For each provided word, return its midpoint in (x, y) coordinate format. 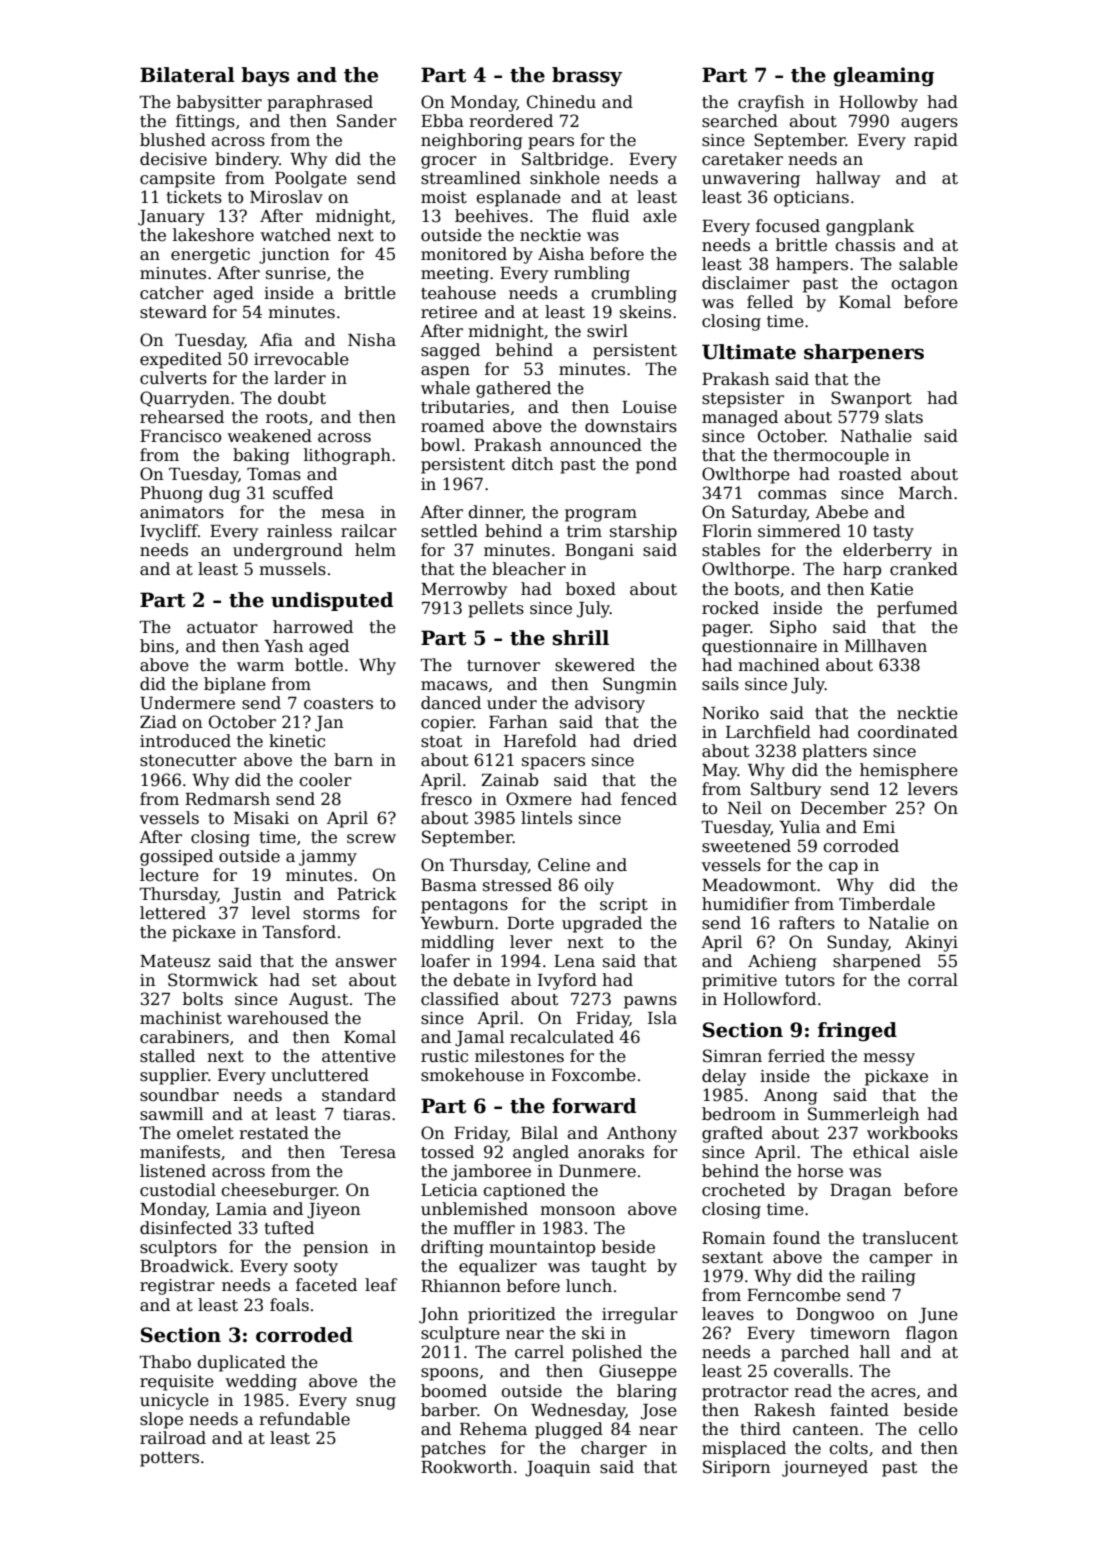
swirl (607, 330)
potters (169, 1459)
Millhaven (886, 646)
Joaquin (557, 1469)
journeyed (825, 1468)
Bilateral (187, 75)
